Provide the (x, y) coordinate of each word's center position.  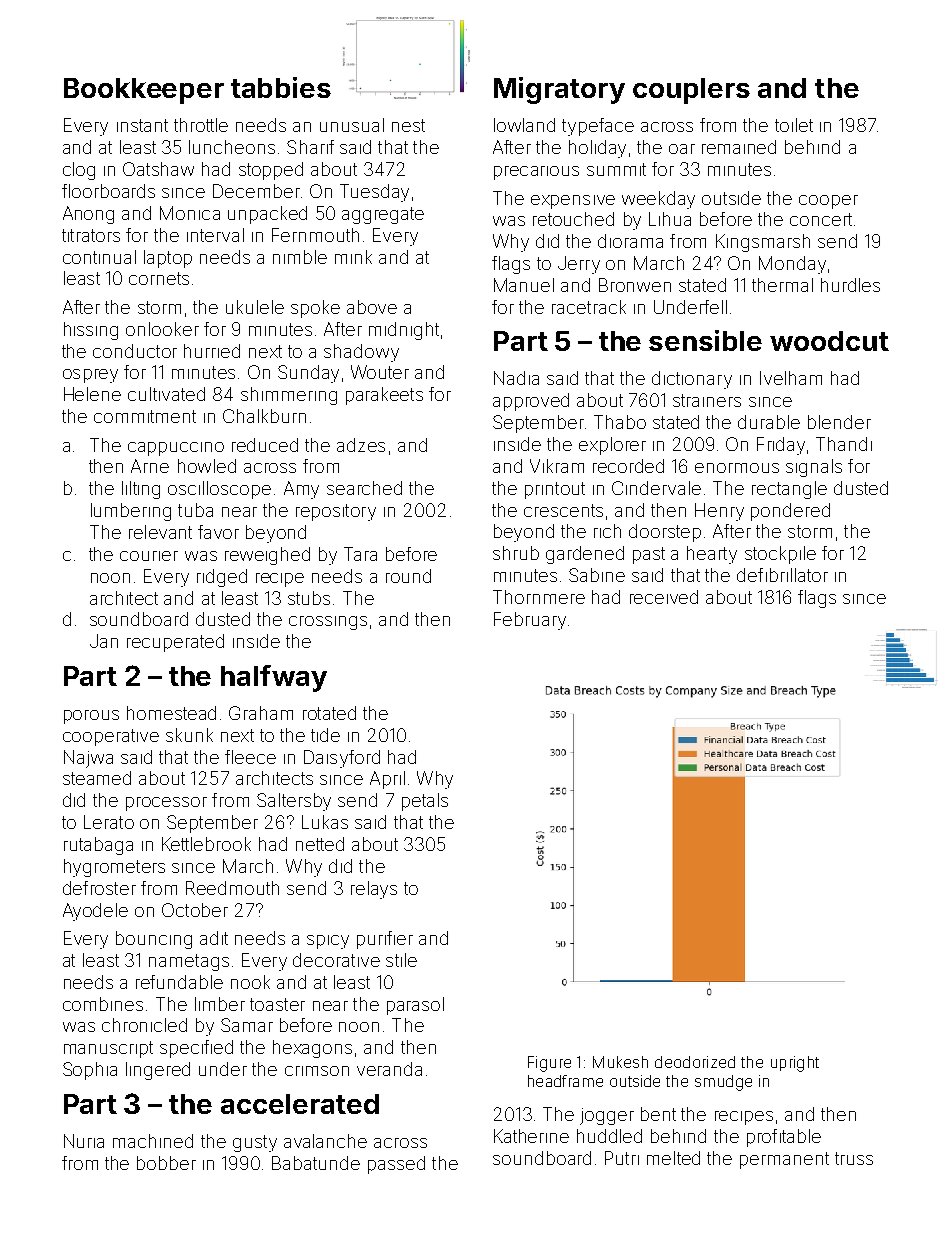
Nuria (84, 1141)
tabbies (281, 87)
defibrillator (782, 575)
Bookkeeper (144, 91)
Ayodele (95, 912)
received (664, 597)
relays (374, 890)
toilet (794, 125)
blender (839, 422)
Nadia (516, 378)
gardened (585, 555)
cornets (159, 278)
